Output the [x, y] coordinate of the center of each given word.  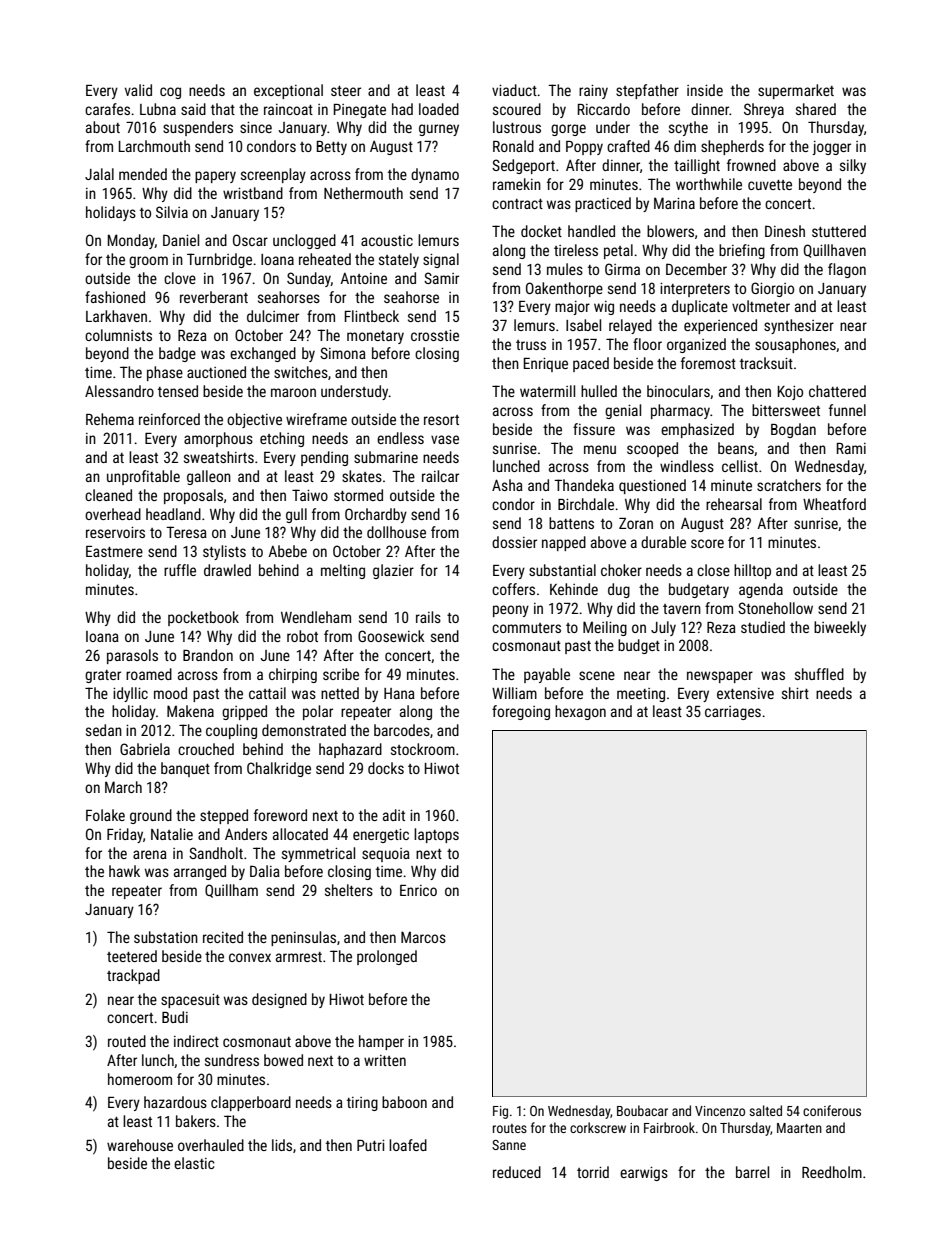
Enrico [418, 890]
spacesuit [190, 1001]
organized [696, 345]
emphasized [697, 430]
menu [600, 449]
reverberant [214, 297]
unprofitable [143, 477]
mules [565, 269]
